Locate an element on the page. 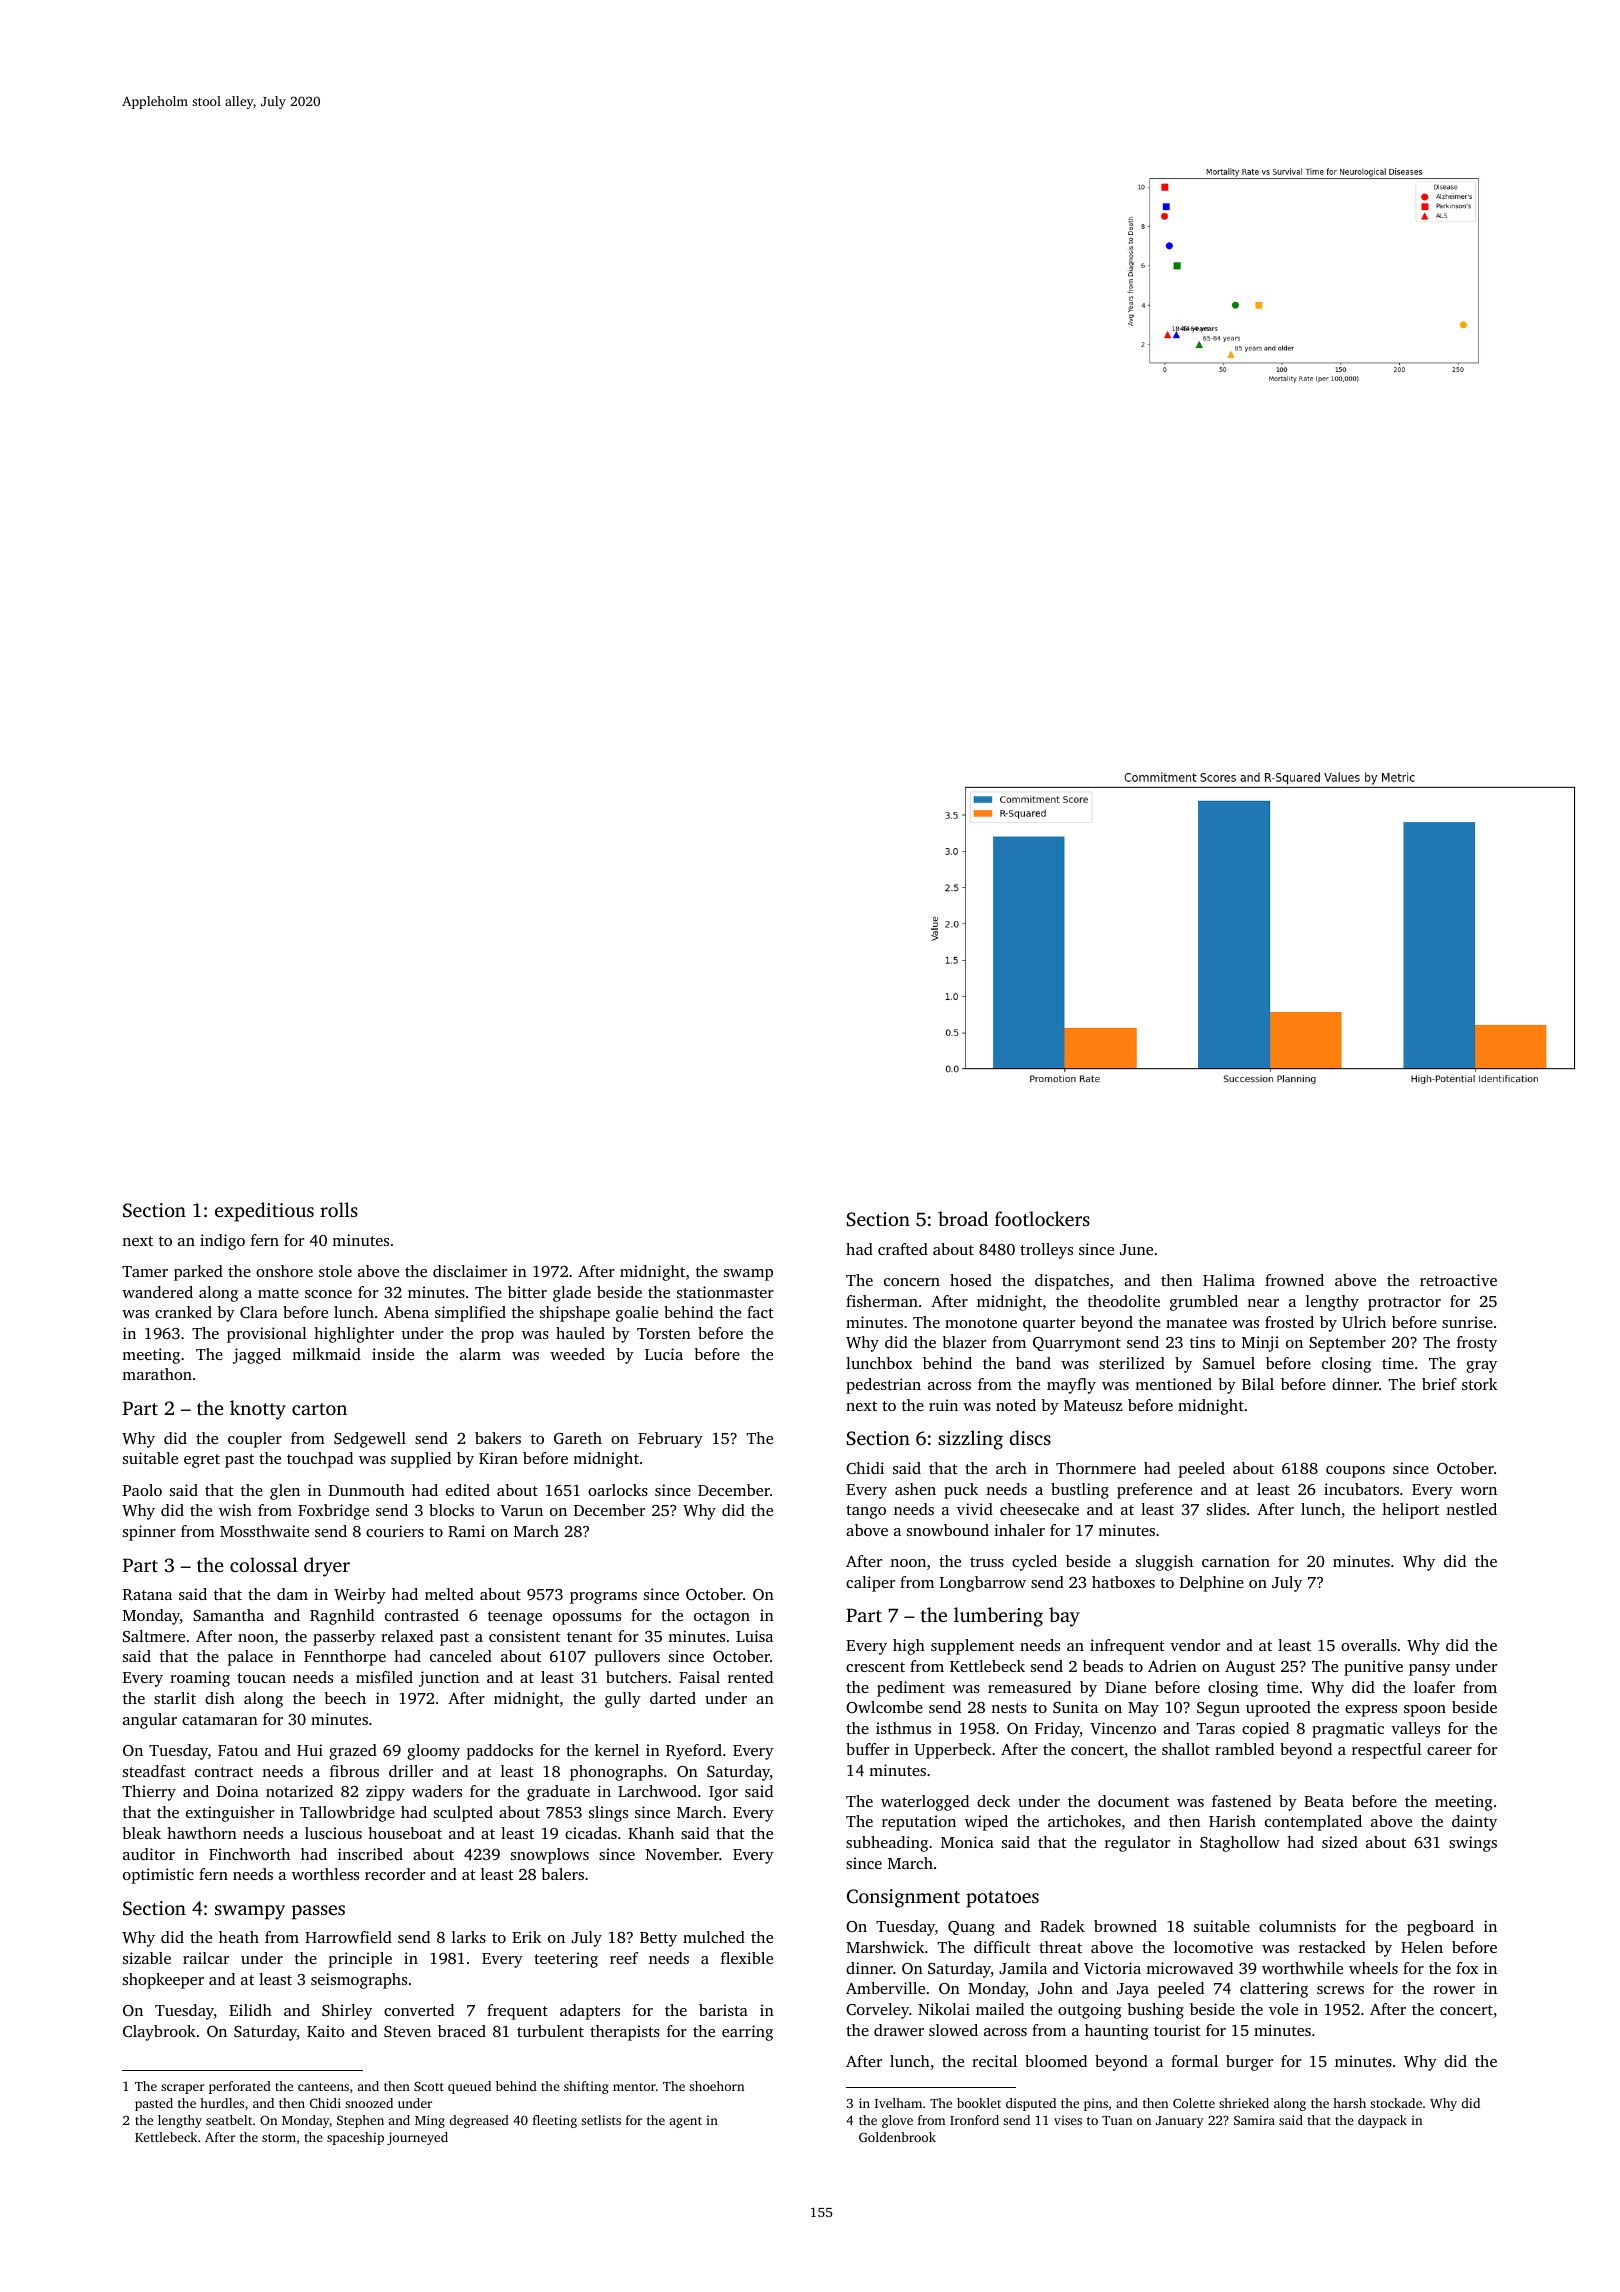 The width and height of the document is (1620, 2292). couriers is located at coordinates (395, 1531).
